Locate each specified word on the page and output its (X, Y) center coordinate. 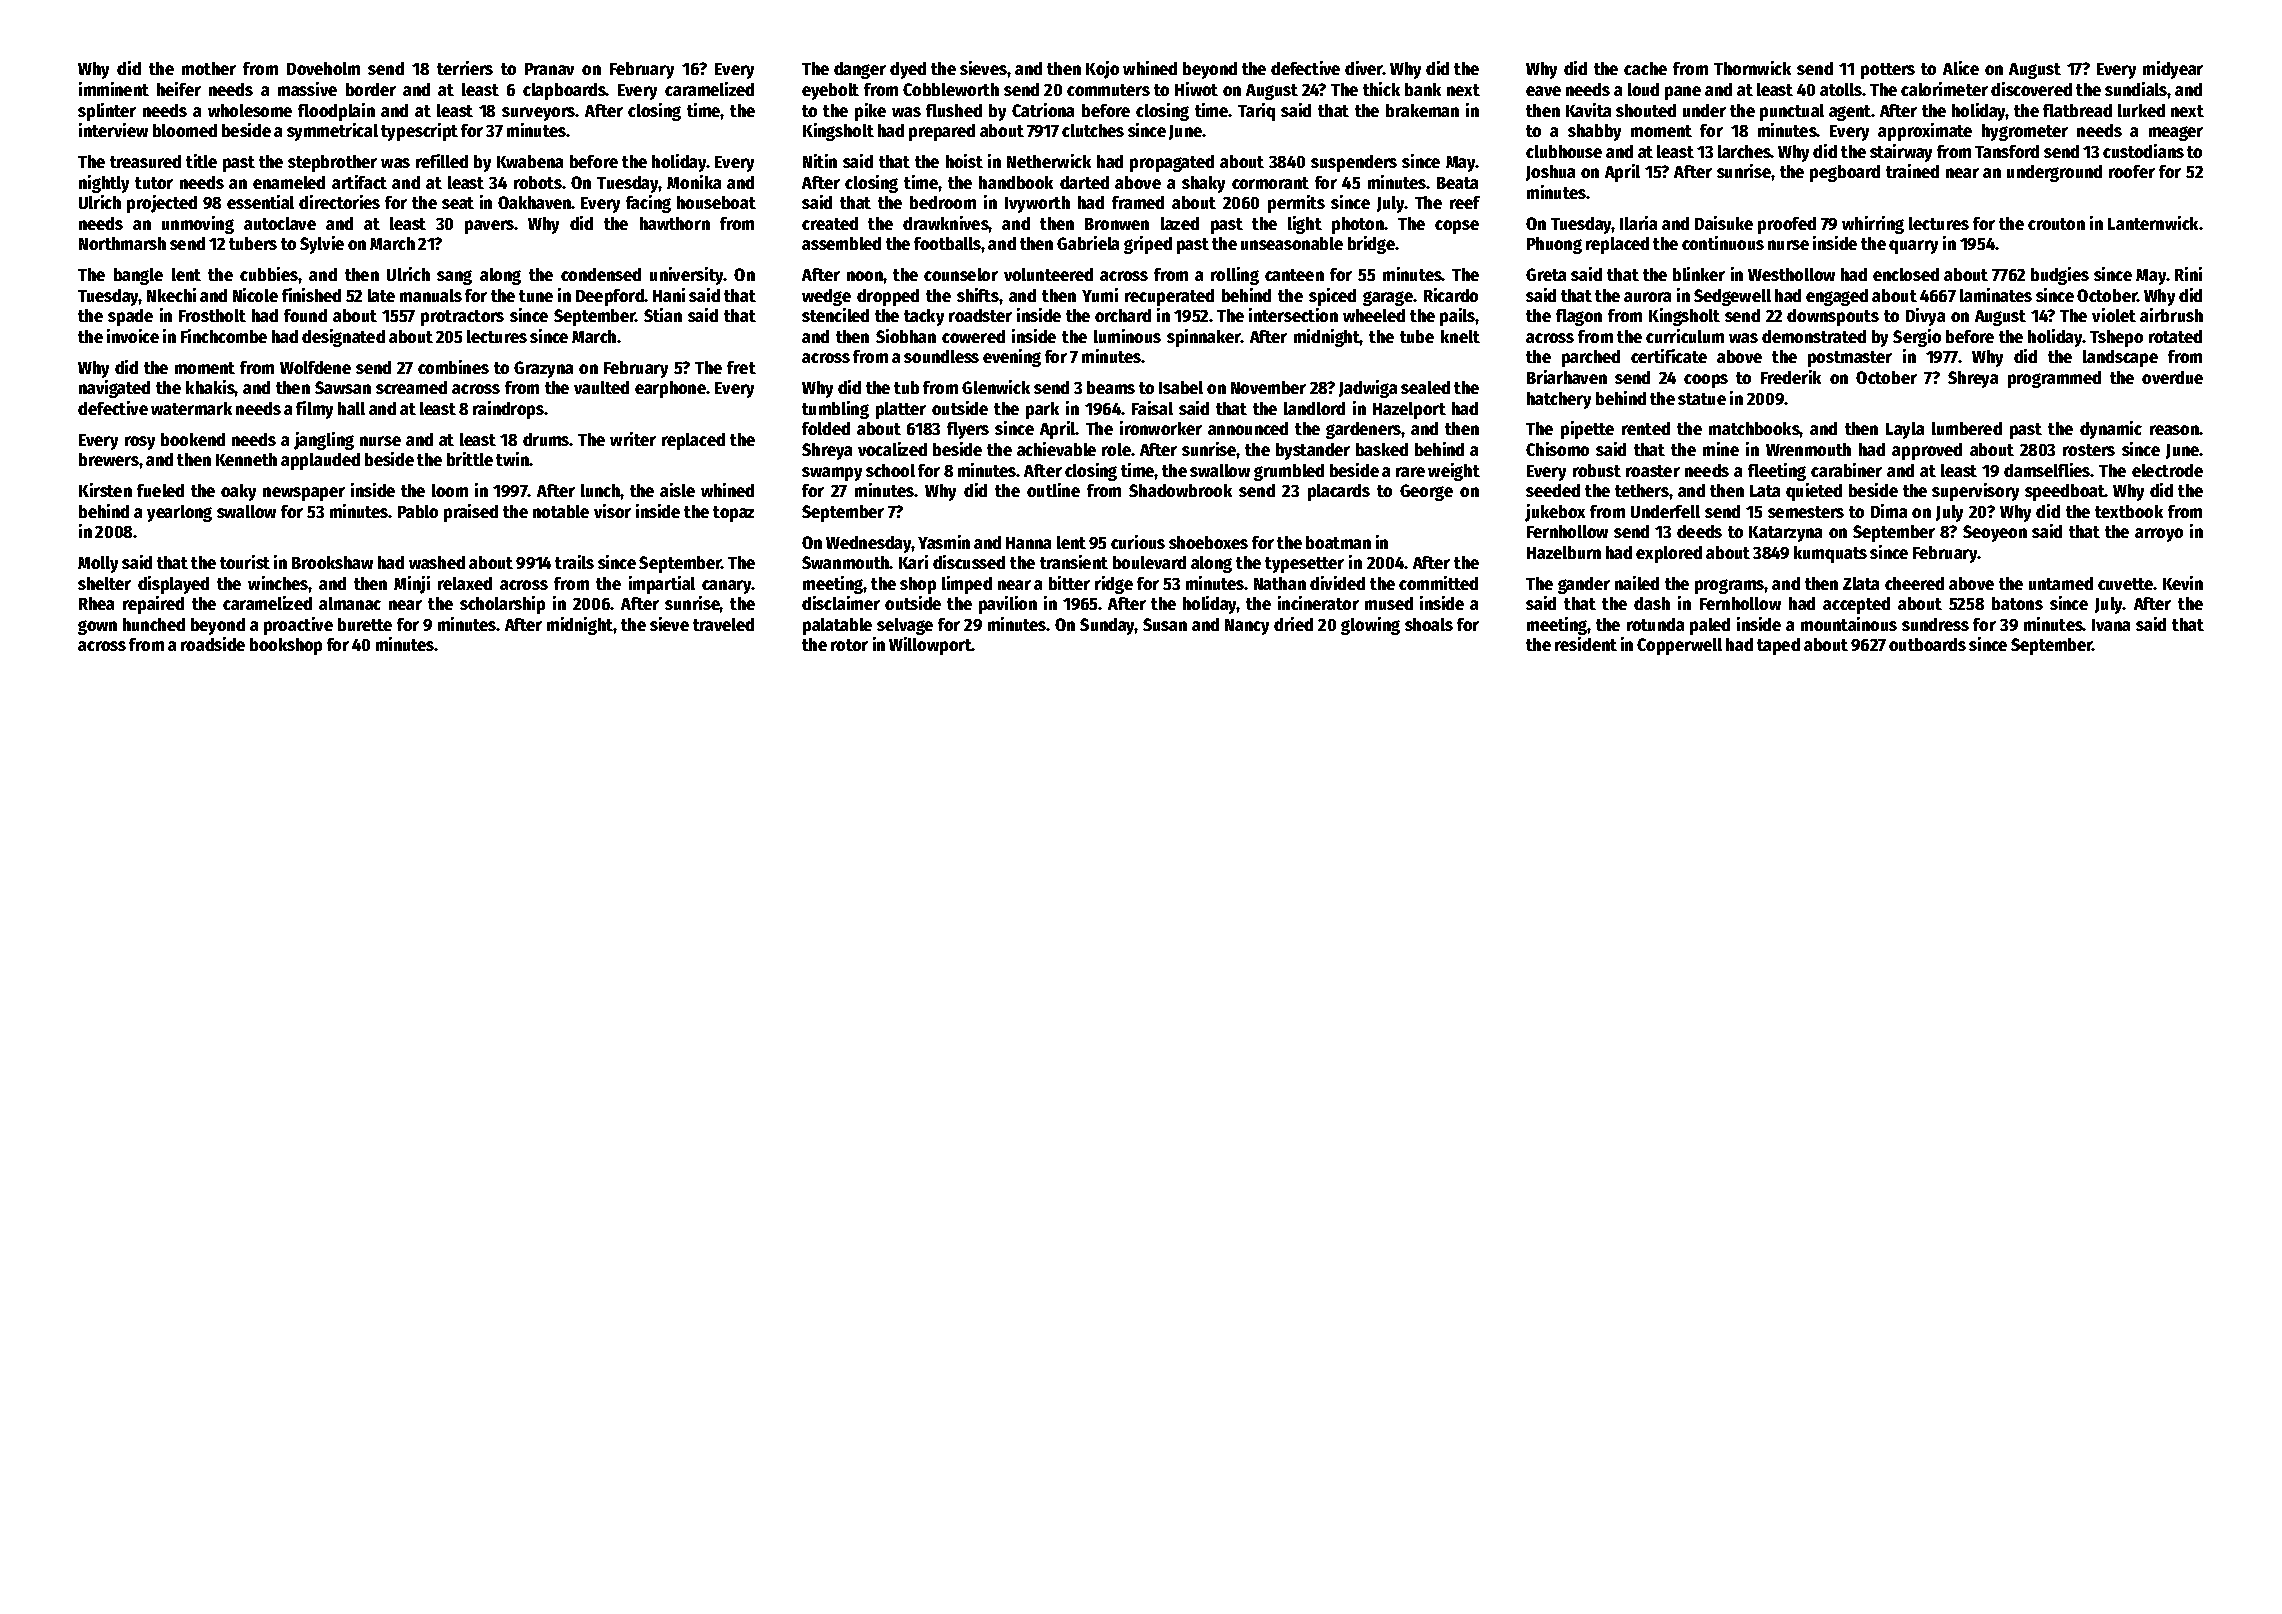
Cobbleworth (951, 89)
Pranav (549, 69)
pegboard (1845, 173)
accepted (1856, 605)
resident (1586, 644)
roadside (213, 644)
